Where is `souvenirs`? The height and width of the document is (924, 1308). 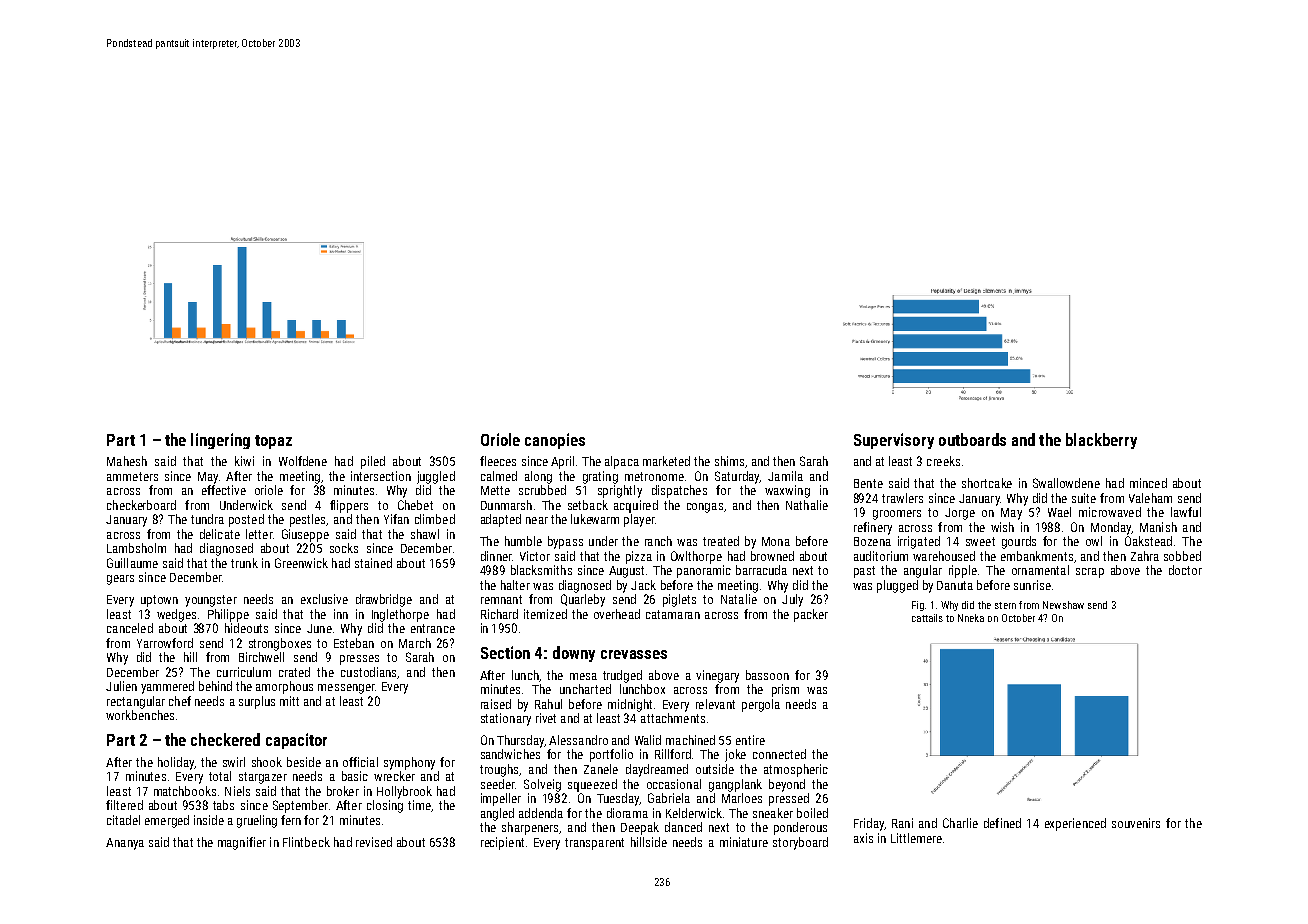
souvenirs is located at coordinates (1136, 823).
